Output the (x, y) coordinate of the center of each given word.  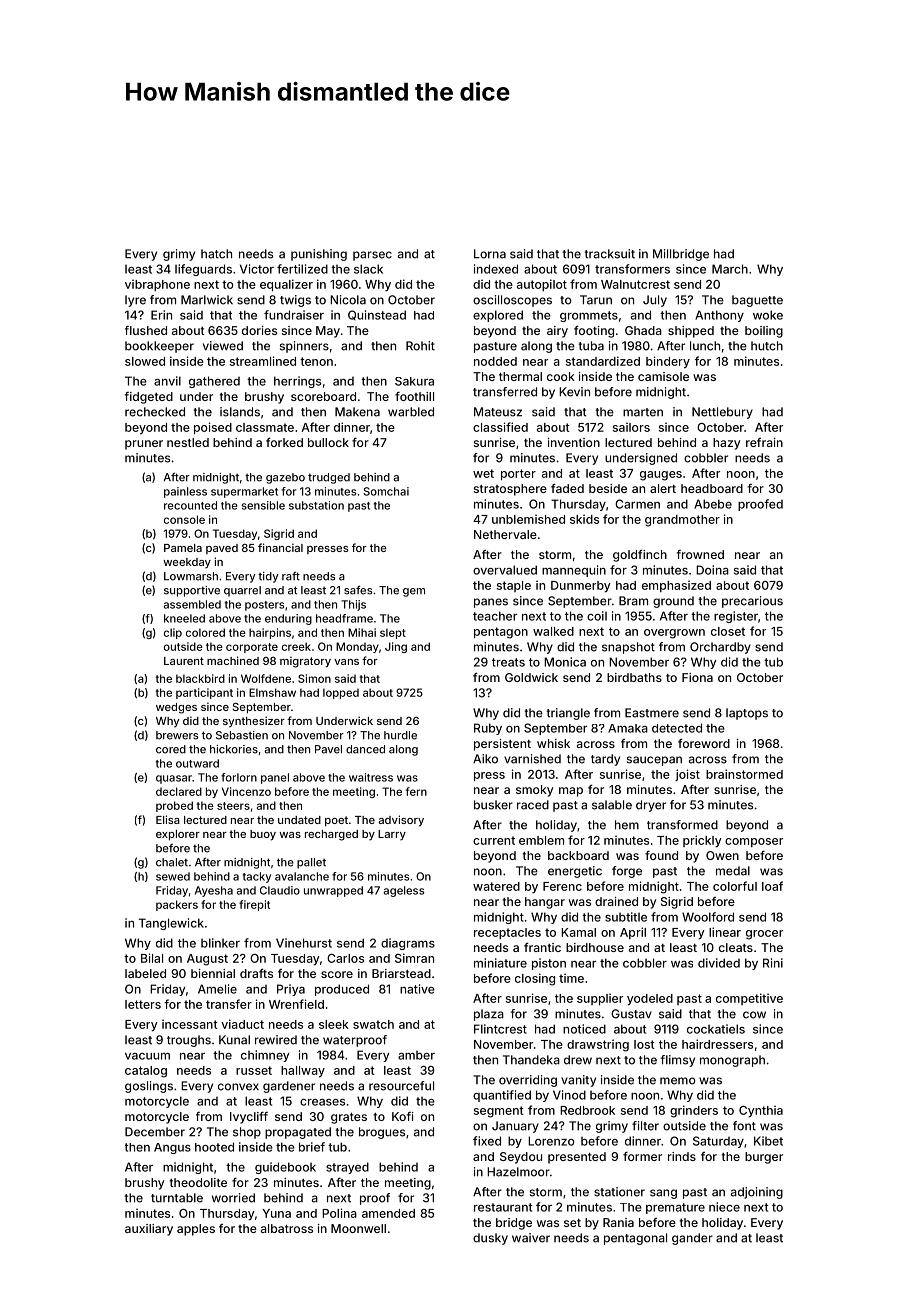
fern (416, 791)
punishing (319, 255)
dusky (490, 1239)
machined (233, 660)
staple (514, 586)
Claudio (280, 890)
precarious (752, 602)
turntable (177, 1198)
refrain (764, 442)
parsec (372, 256)
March (730, 269)
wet (483, 473)
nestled (188, 442)
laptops (747, 714)
